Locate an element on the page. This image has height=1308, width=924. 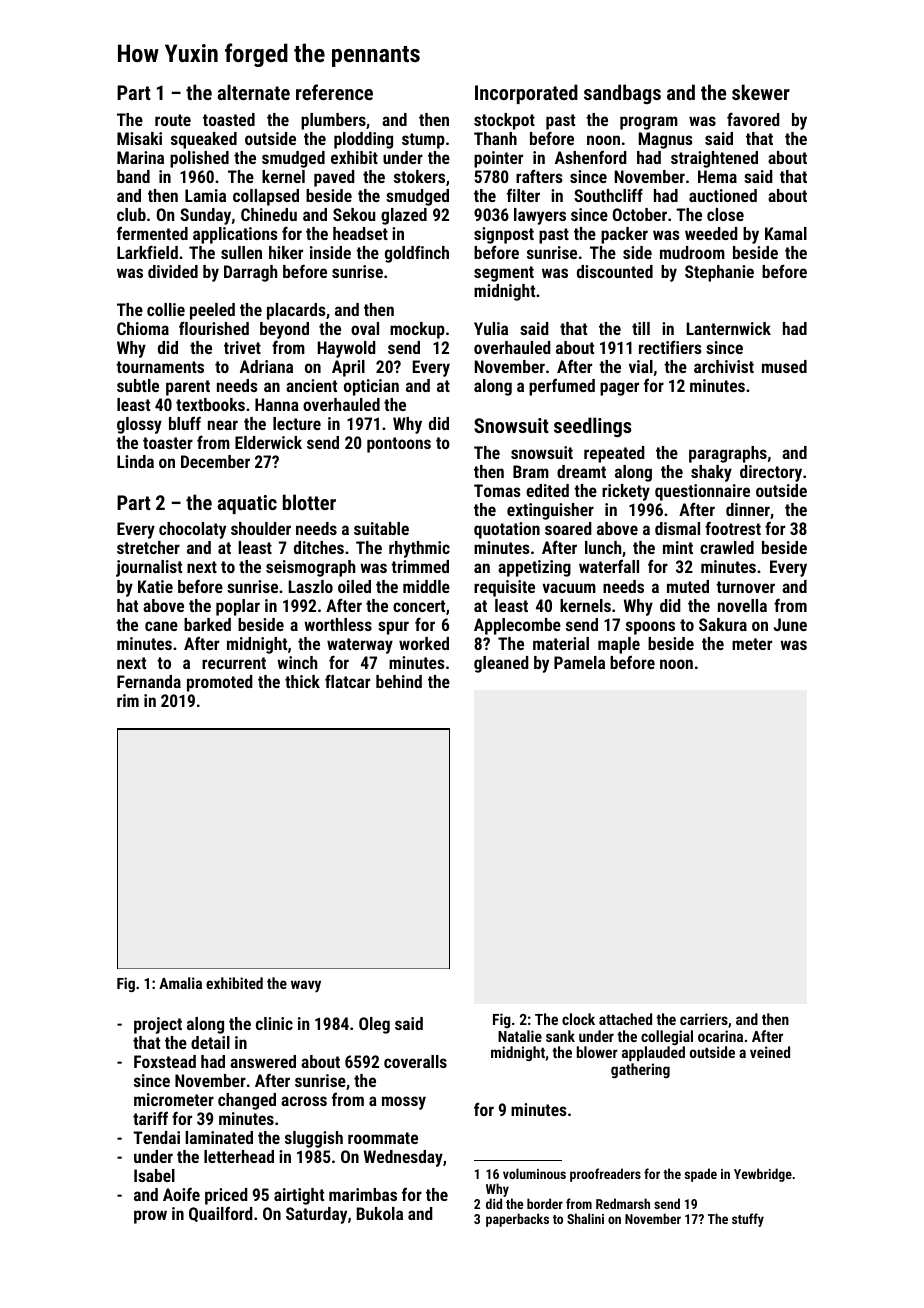
reference is located at coordinates (334, 92).
